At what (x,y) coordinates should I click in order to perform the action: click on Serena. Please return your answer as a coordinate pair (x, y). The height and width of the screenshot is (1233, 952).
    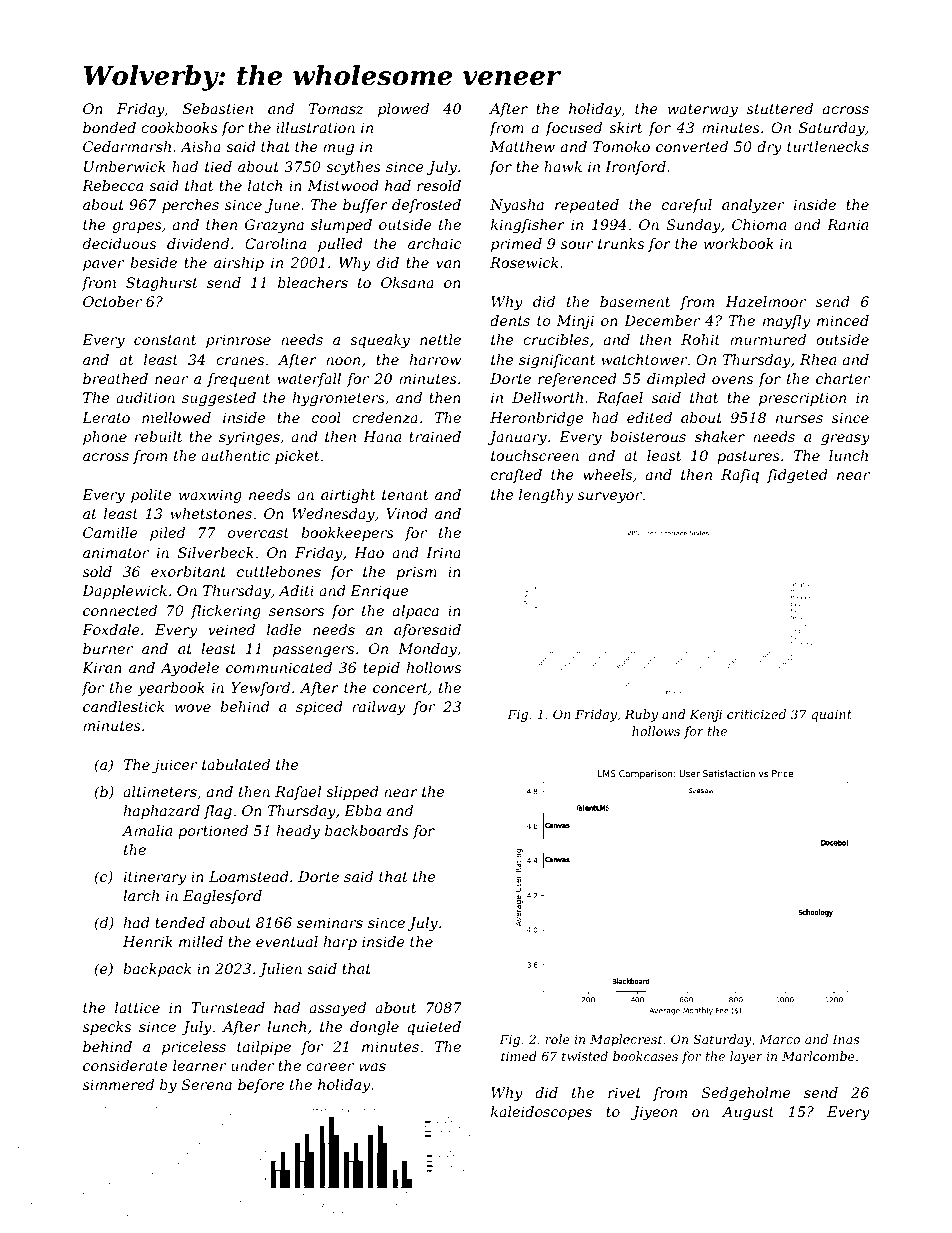
    Looking at the image, I should click on (207, 1084).
